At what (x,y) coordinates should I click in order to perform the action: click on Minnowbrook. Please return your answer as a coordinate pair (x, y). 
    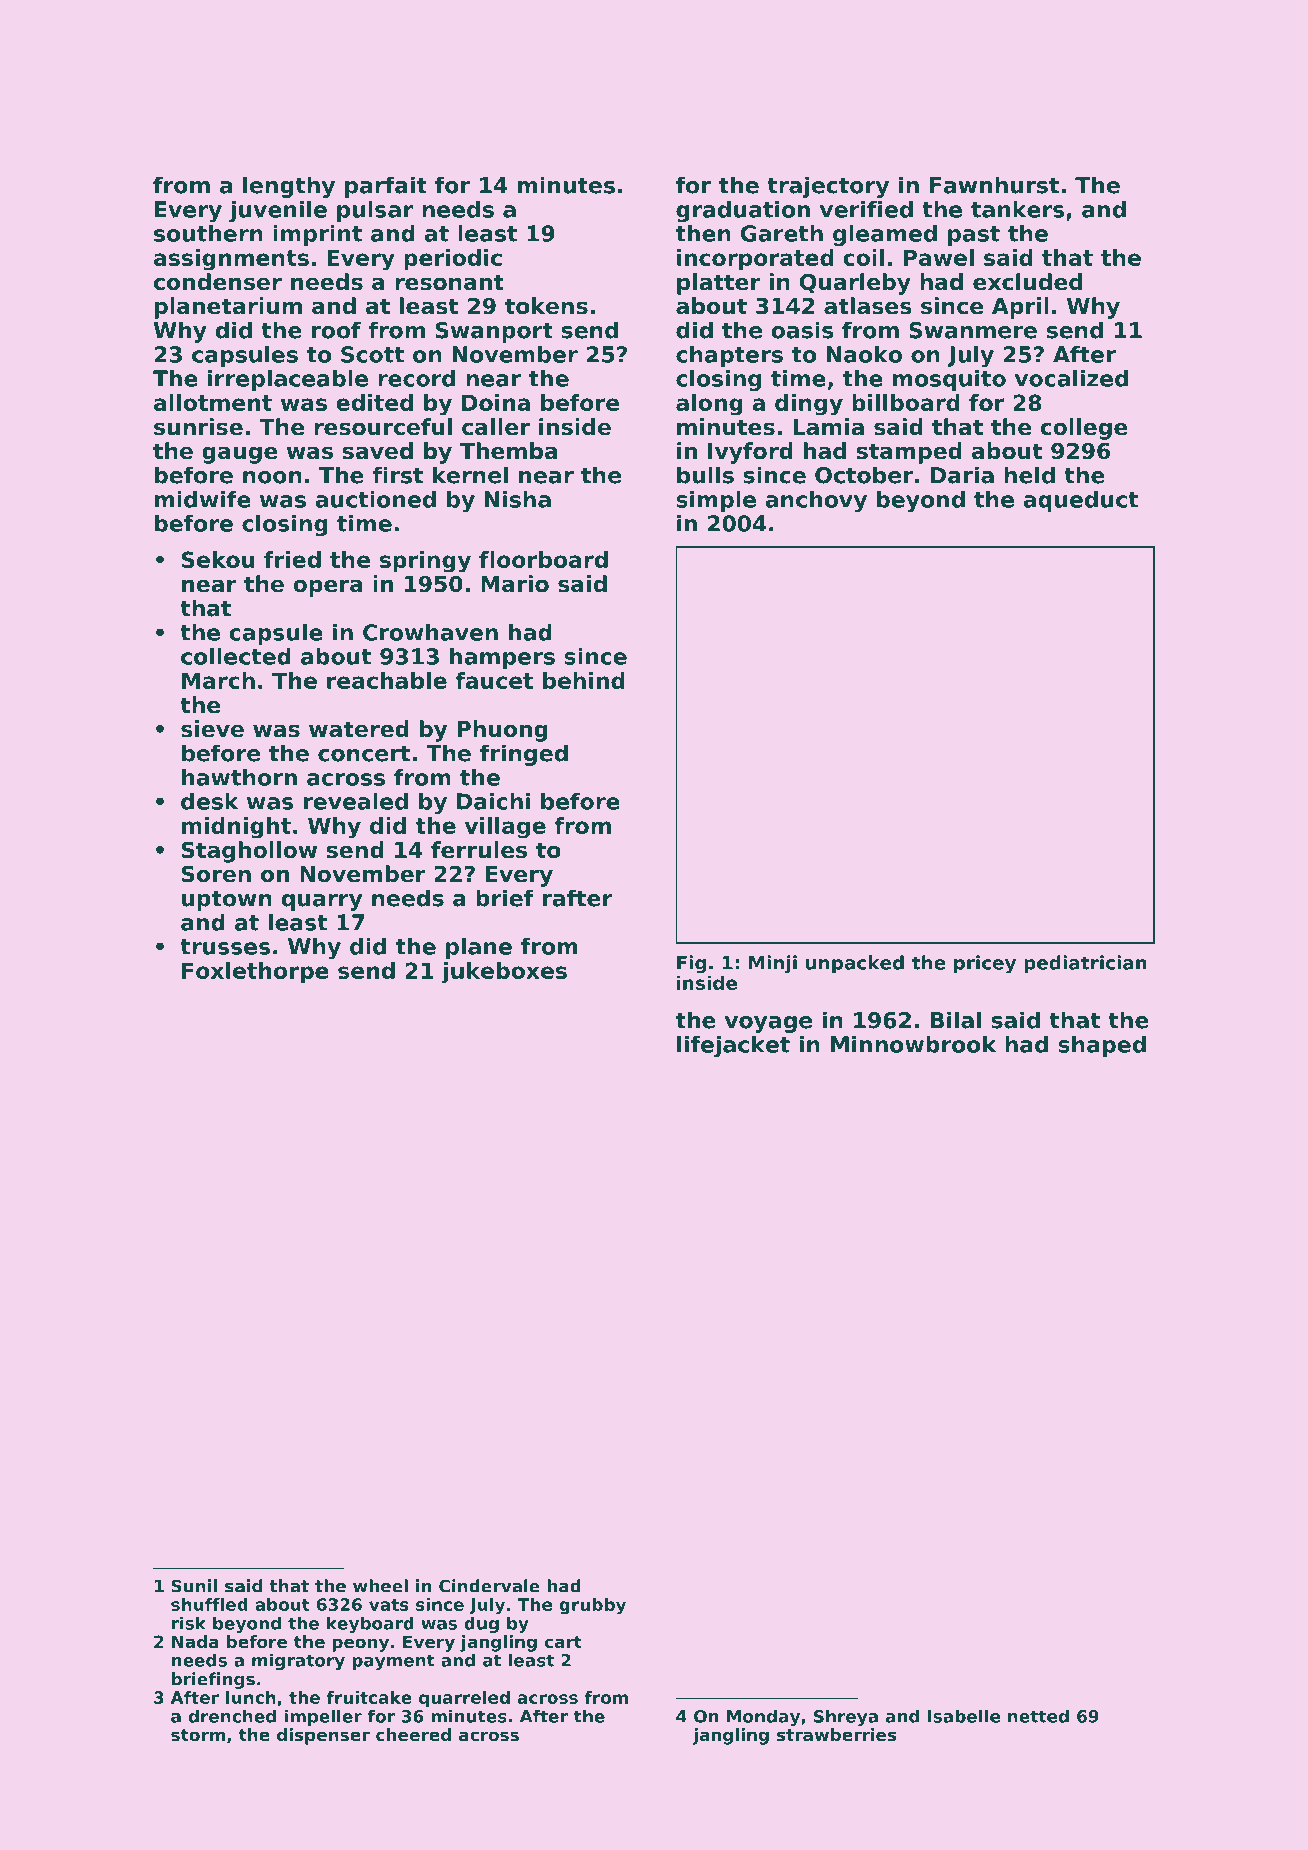
    Looking at the image, I should click on (913, 1044).
